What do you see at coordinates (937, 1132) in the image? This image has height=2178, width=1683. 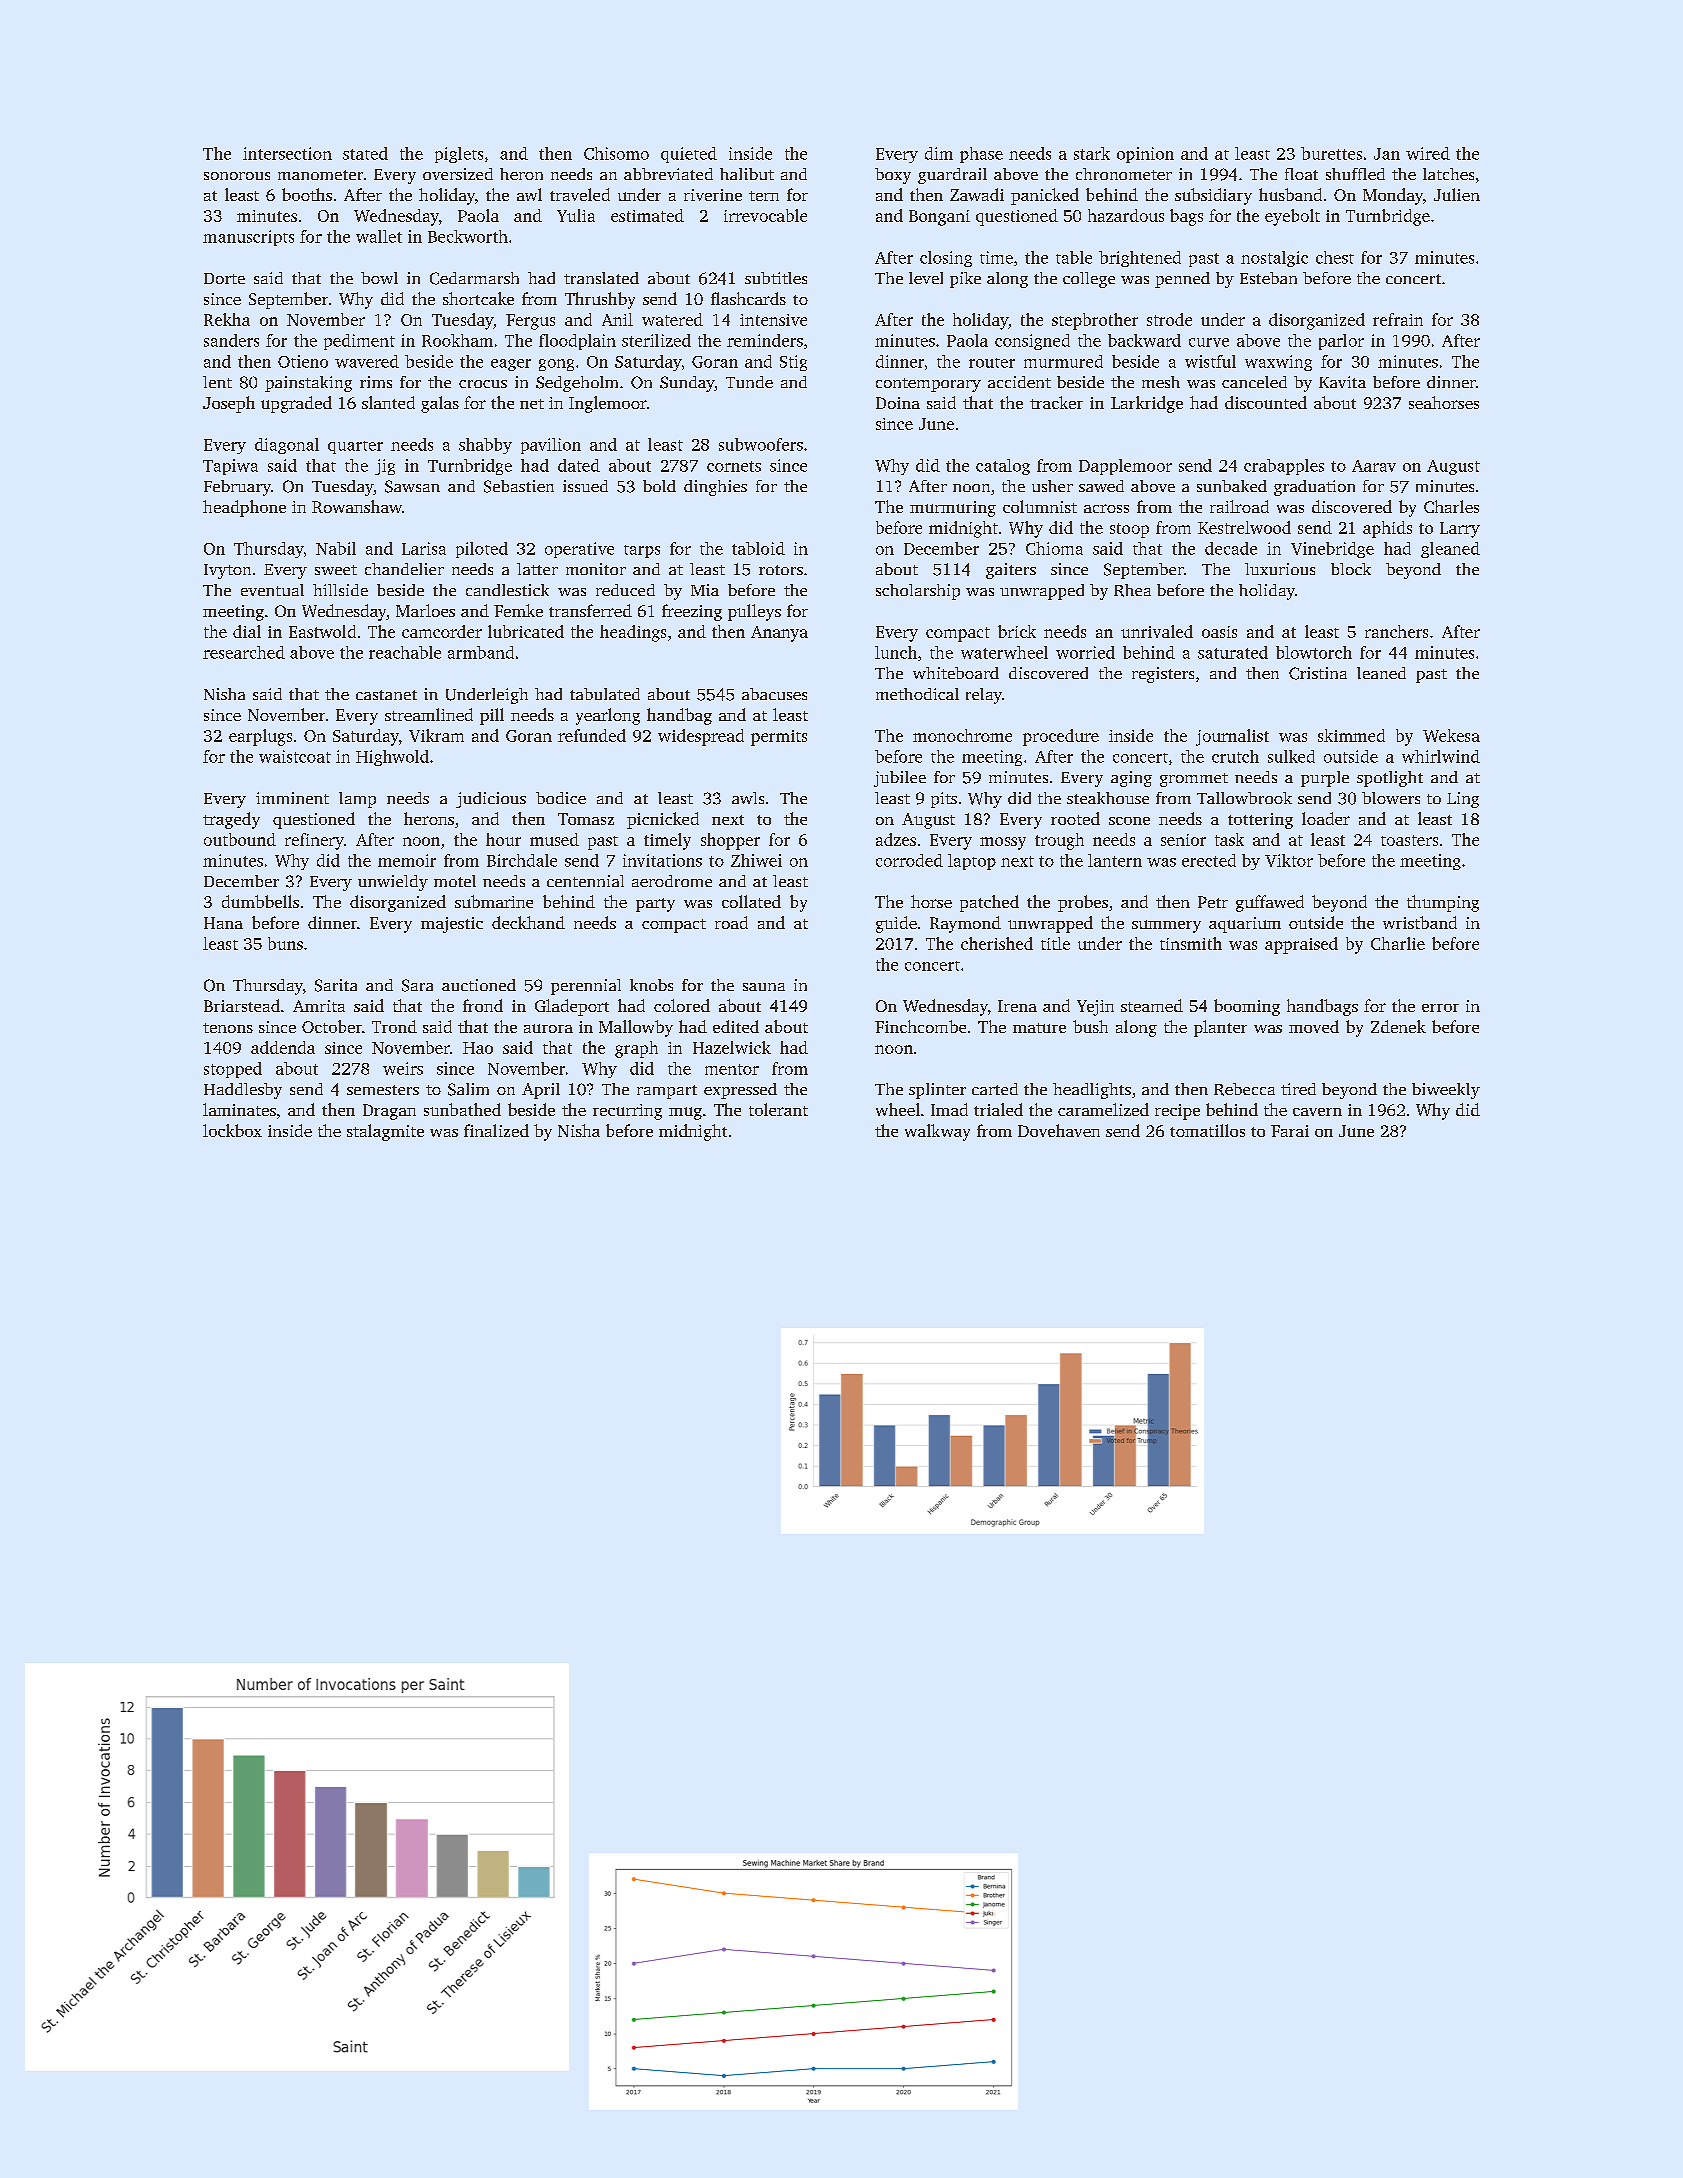 I see `walkway` at bounding box center [937, 1132].
